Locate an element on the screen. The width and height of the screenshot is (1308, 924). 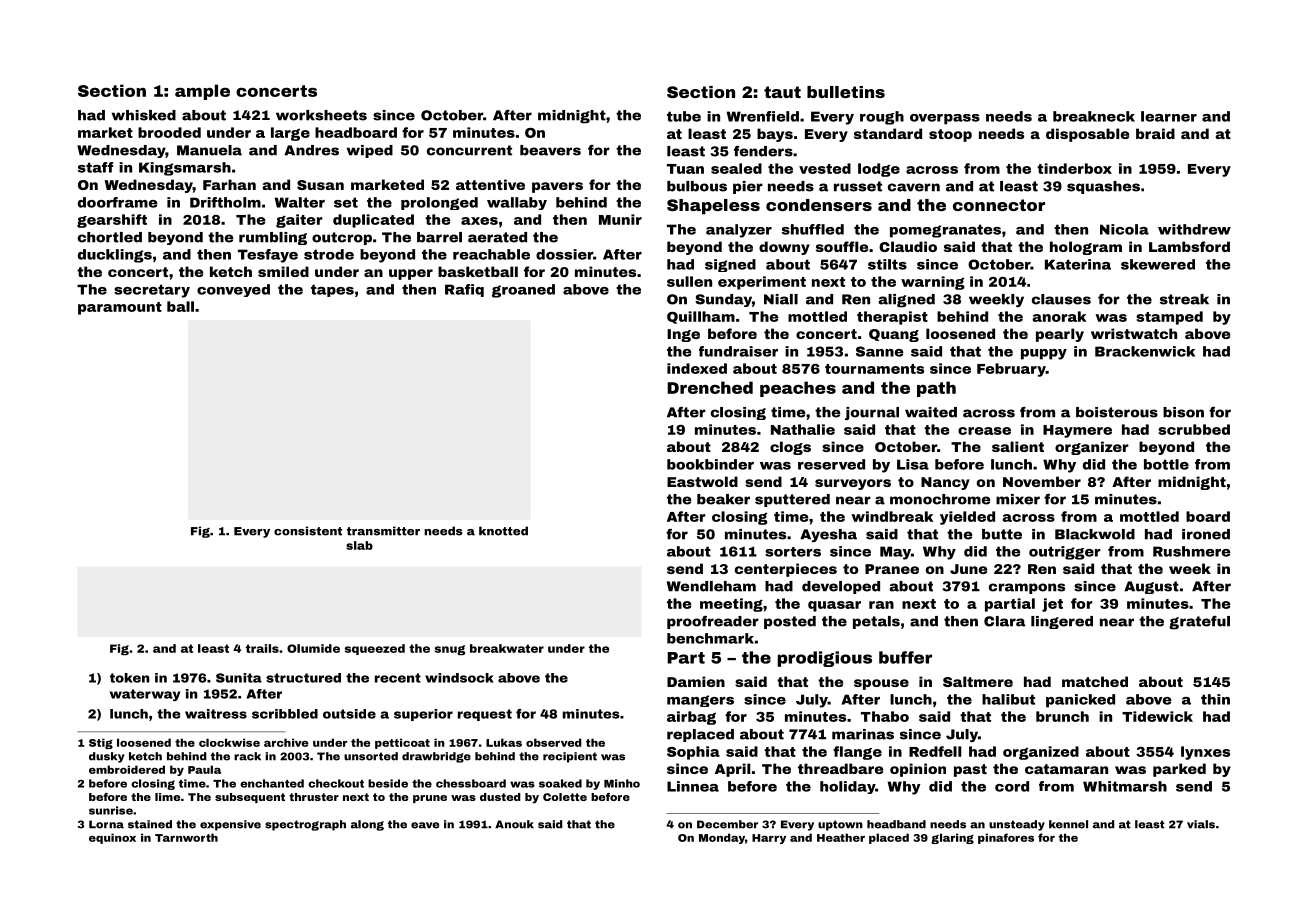
quasar is located at coordinates (834, 606).
